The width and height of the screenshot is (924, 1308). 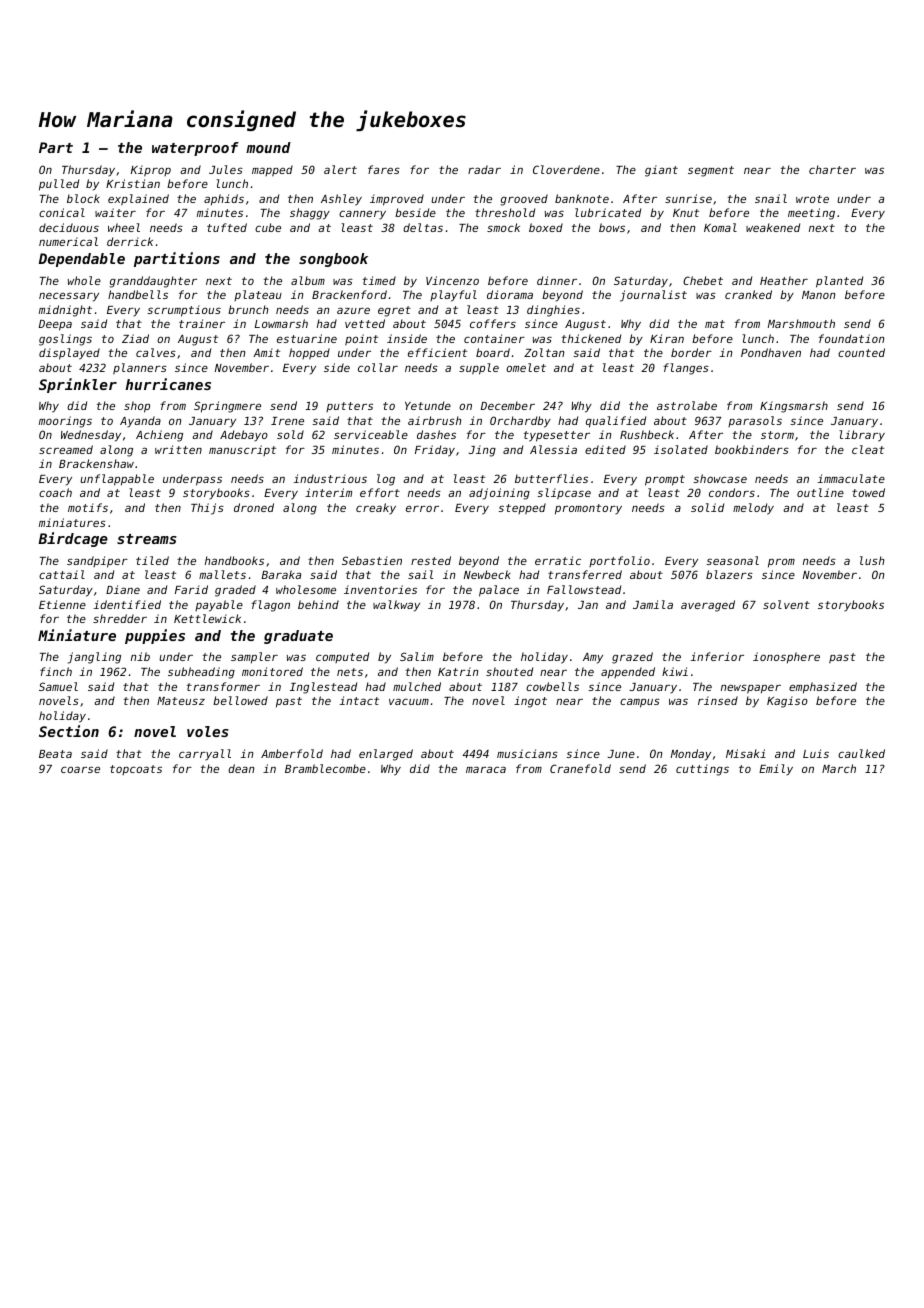 What do you see at coordinates (653, 296) in the screenshot?
I see `journalist` at bounding box center [653, 296].
